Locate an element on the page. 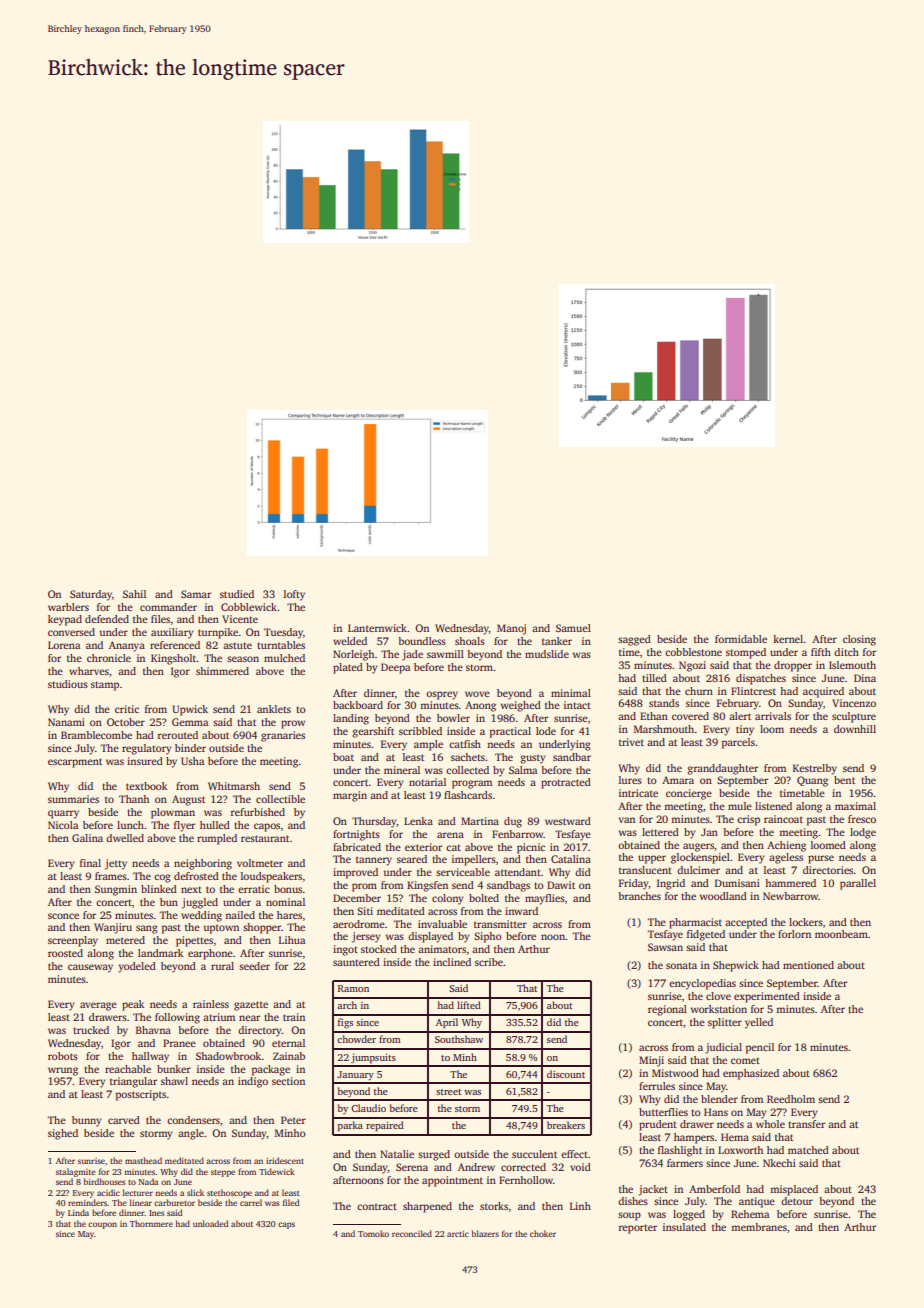 The height and width of the image is (1308, 924). wove is located at coordinates (477, 694).
